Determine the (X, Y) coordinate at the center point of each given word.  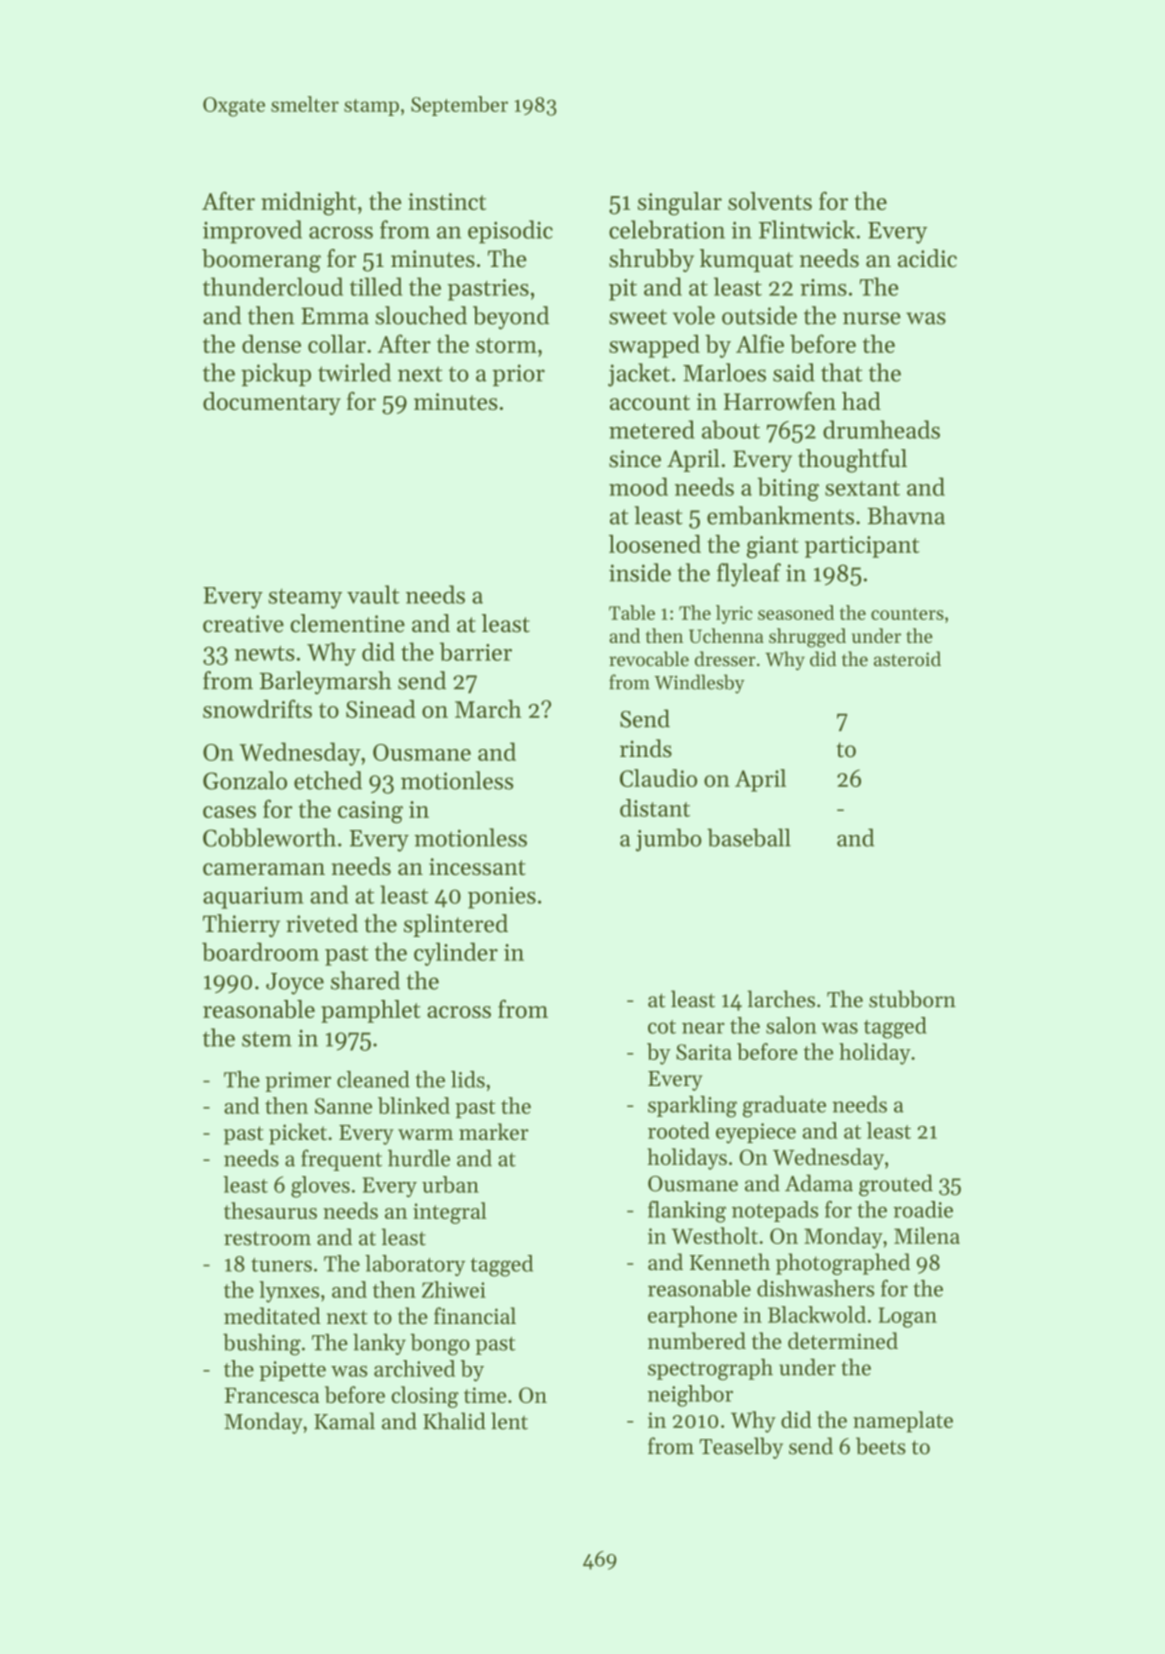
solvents (770, 201)
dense (271, 344)
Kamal (344, 1421)
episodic (510, 232)
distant (655, 808)
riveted (322, 923)
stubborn (912, 999)
